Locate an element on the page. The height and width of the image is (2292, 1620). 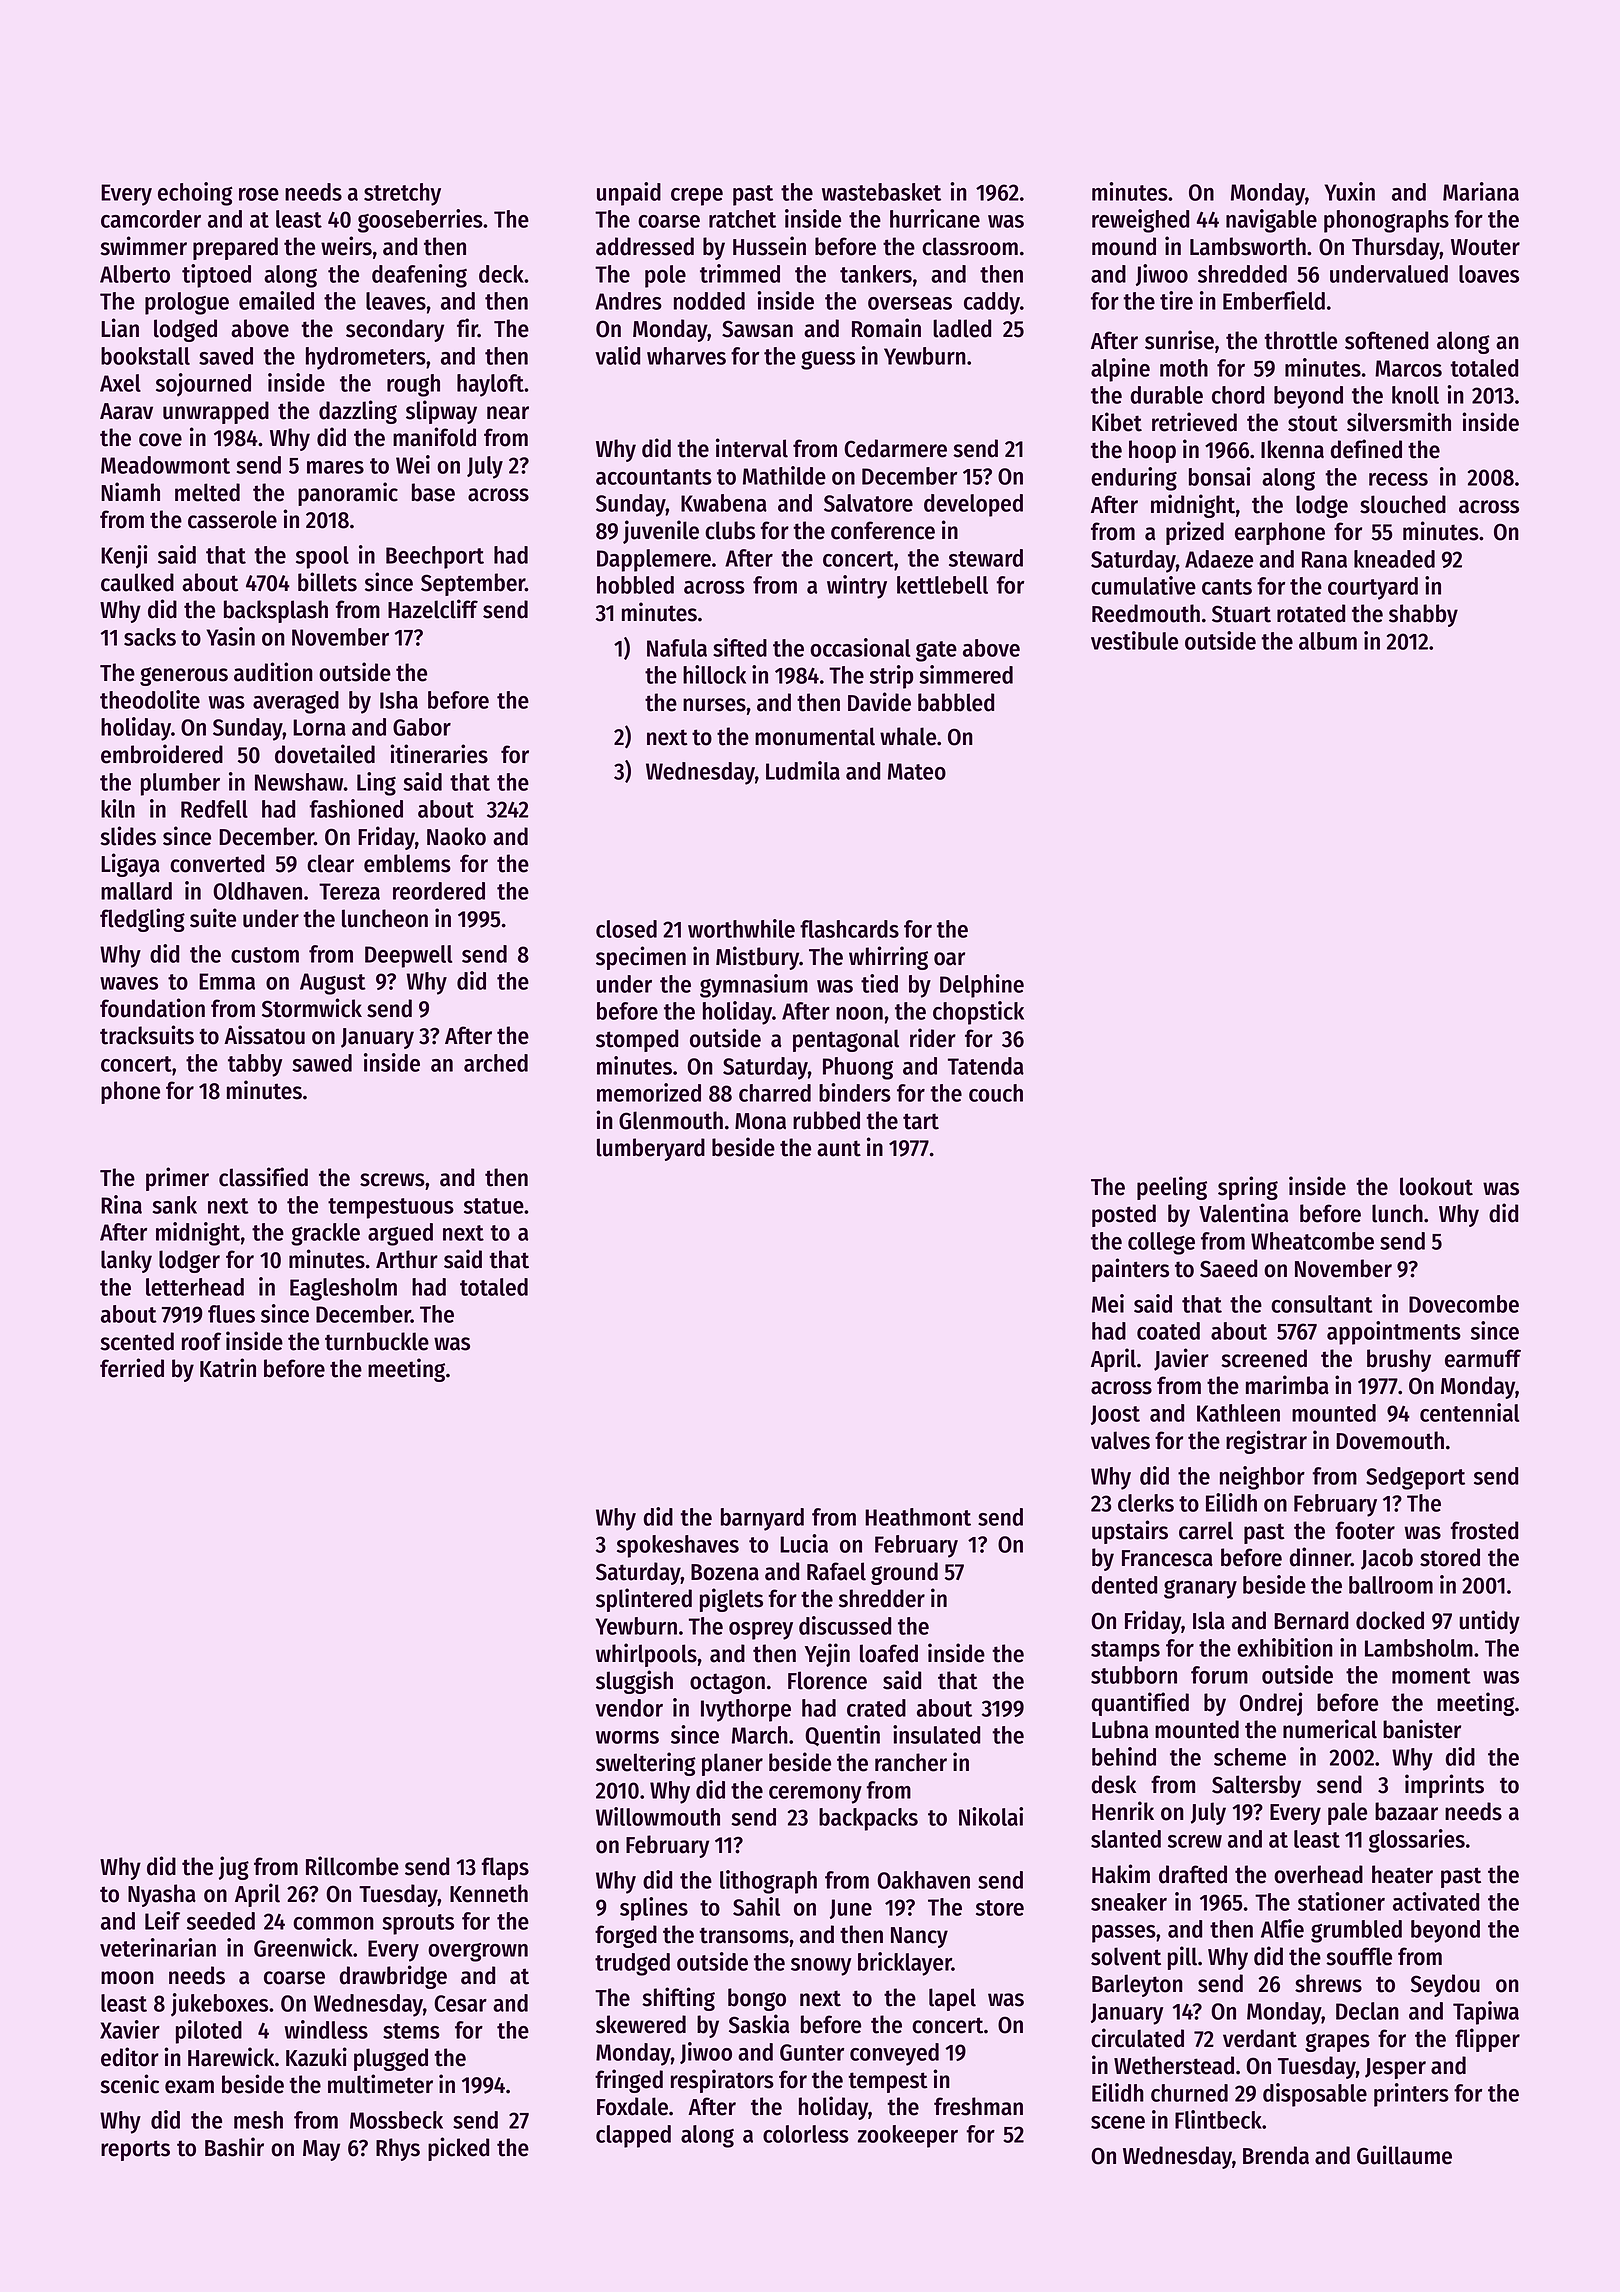
consultant is located at coordinates (1322, 1304).
